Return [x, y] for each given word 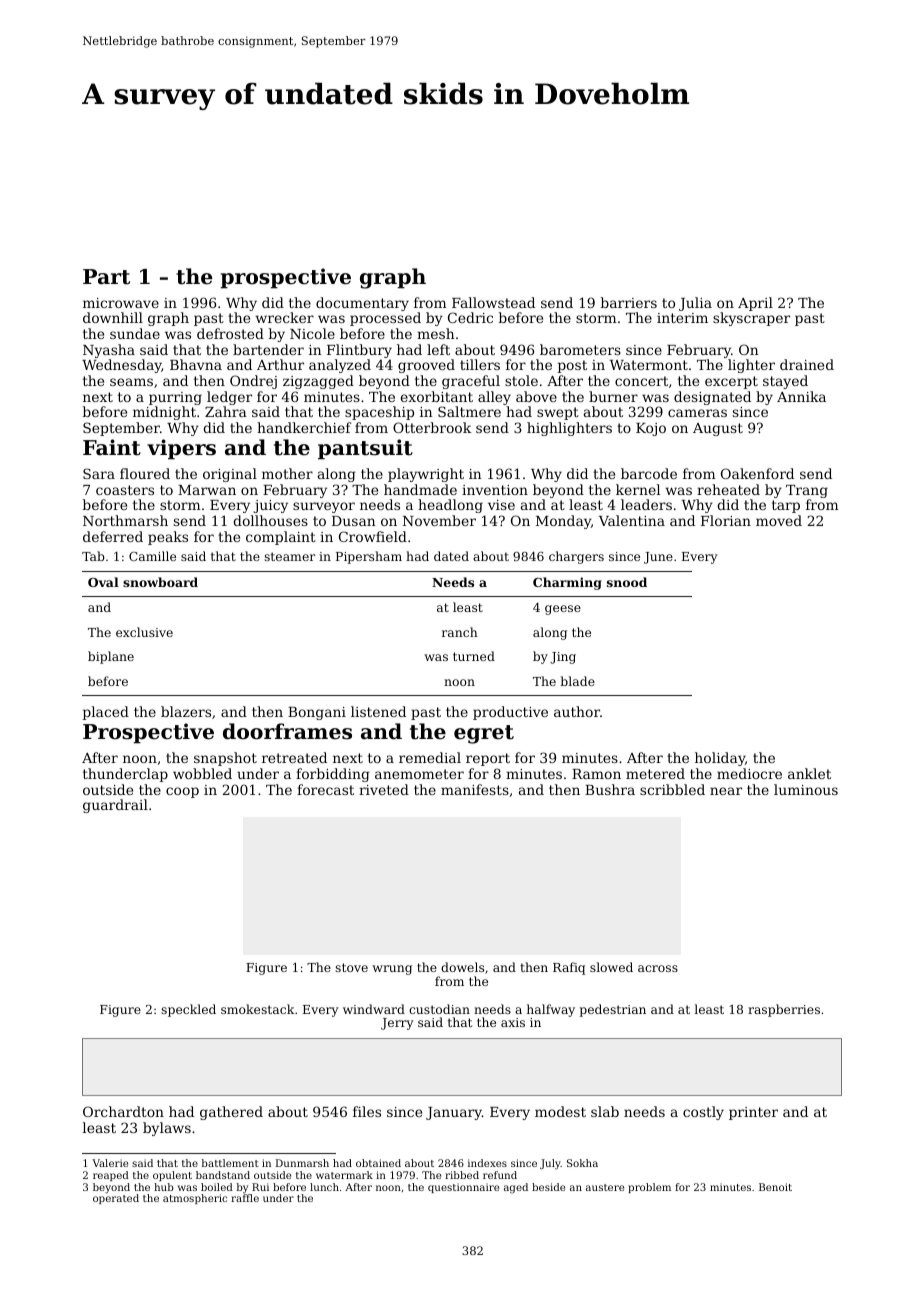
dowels [462, 967]
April [755, 304]
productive [510, 713]
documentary [362, 304]
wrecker [284, 317]
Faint [112, 447]
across [658, 968]
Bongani [317, 713]
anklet [809, 773]
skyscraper [751, 319]
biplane [111, 657]
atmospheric [195, 1199]
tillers [480, 364]
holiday [720, 759]
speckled [188, 1010]
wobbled [202, 773]
